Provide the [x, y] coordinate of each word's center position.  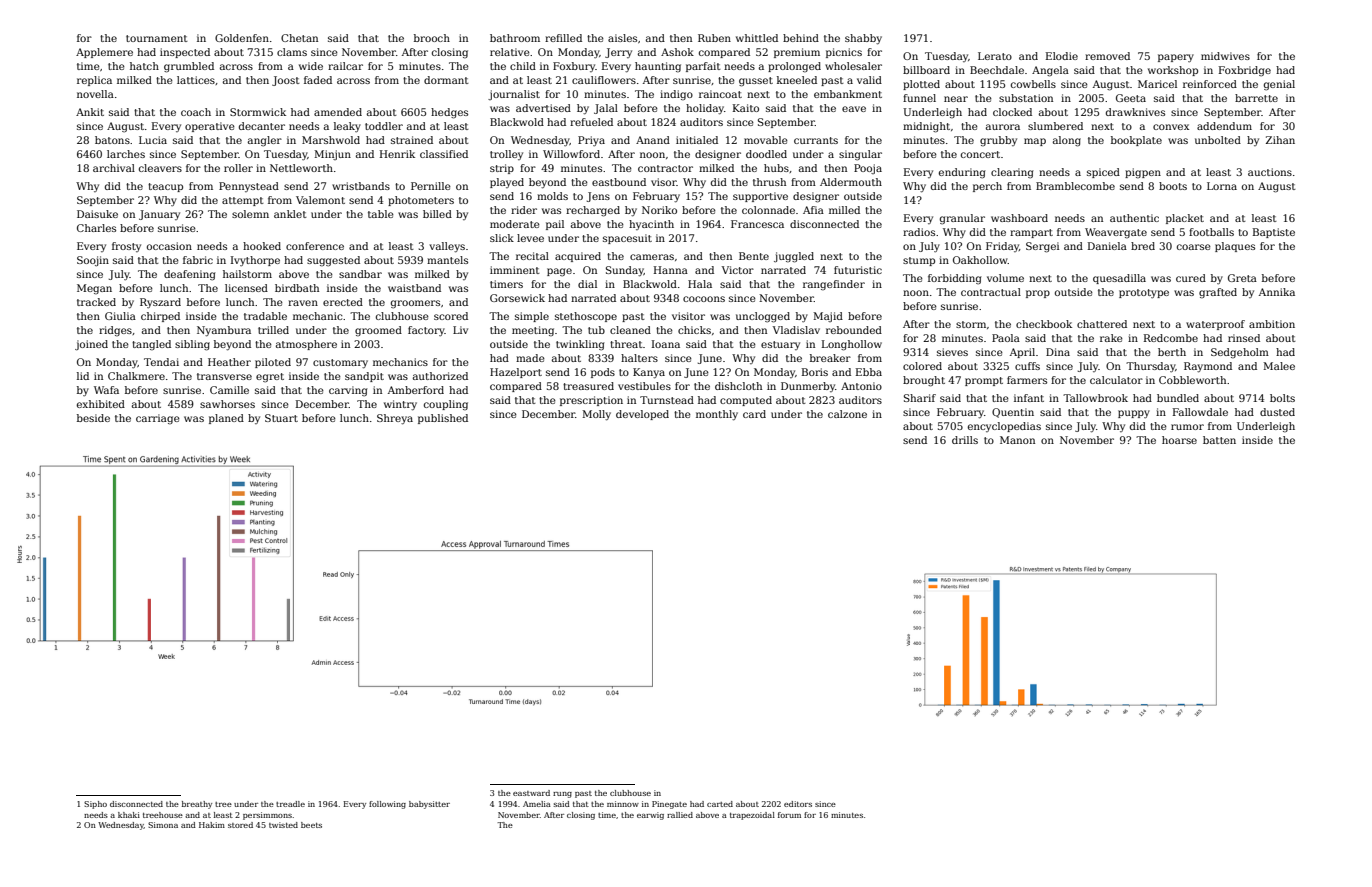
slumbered [1055, 126]
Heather [229, 362]
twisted [283, 825]
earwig [650, 816]
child [523, 66]
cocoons [704, 299]
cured [1191, 278]
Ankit [90, 112]
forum [789, 815]
